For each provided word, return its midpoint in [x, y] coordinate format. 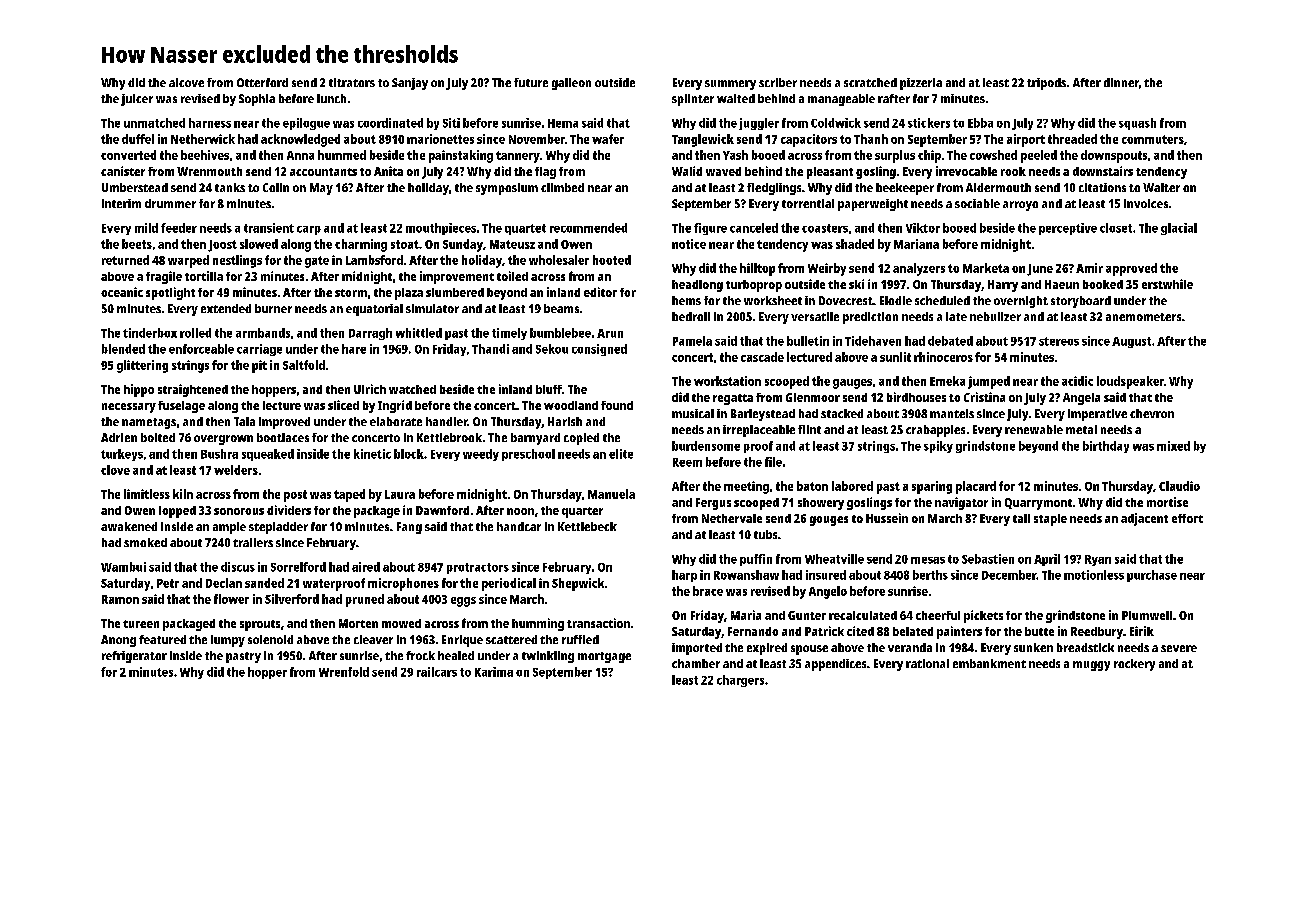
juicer [137, 100]
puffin [756, 560]
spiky [938, 447]
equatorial [374, 310]
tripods [1046, 84]
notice [689, 244]
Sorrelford [298, 567]
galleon [571, 84]
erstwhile [1167, 284]
